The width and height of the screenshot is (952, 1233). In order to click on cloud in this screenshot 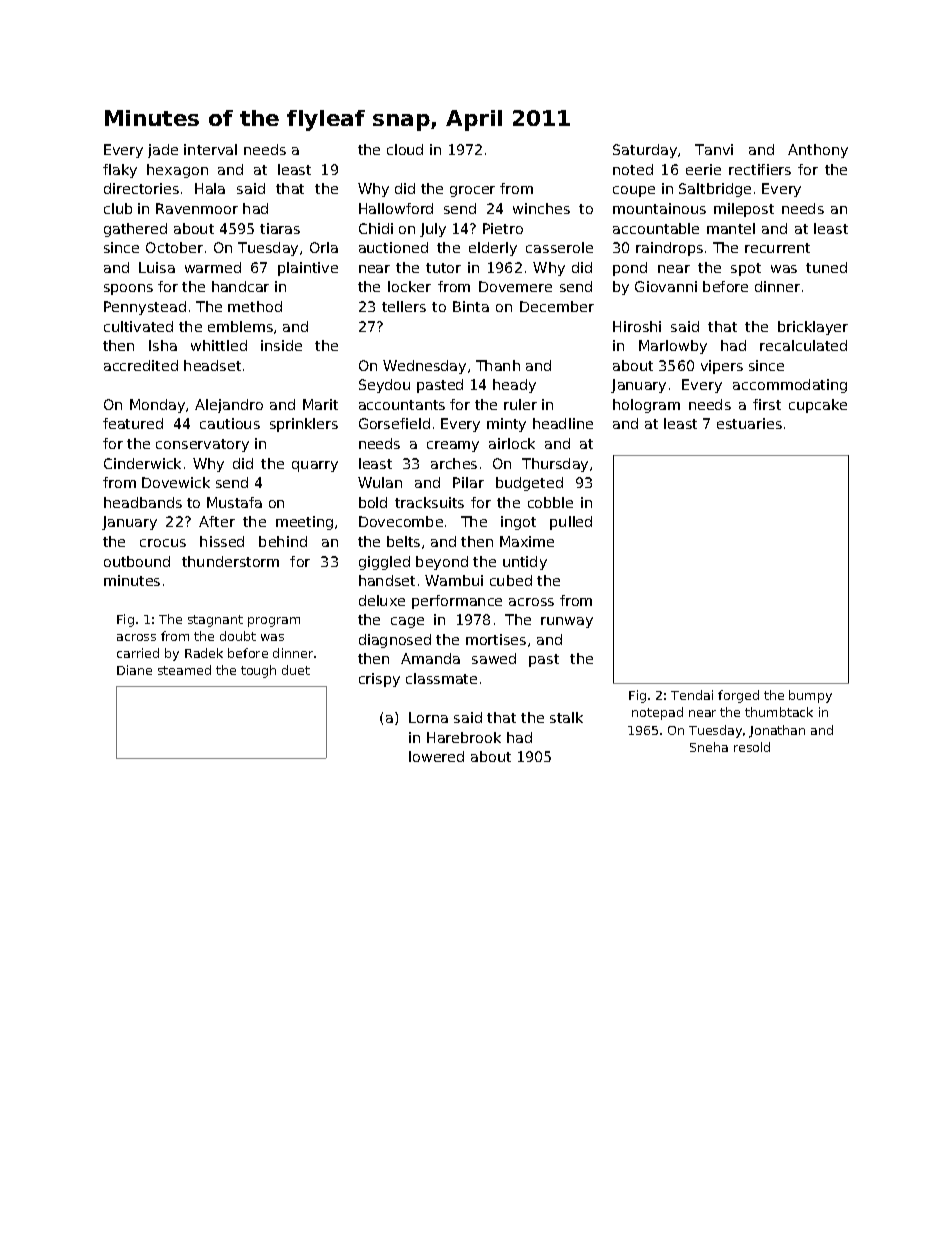, I will do `click(405, 149)`.
